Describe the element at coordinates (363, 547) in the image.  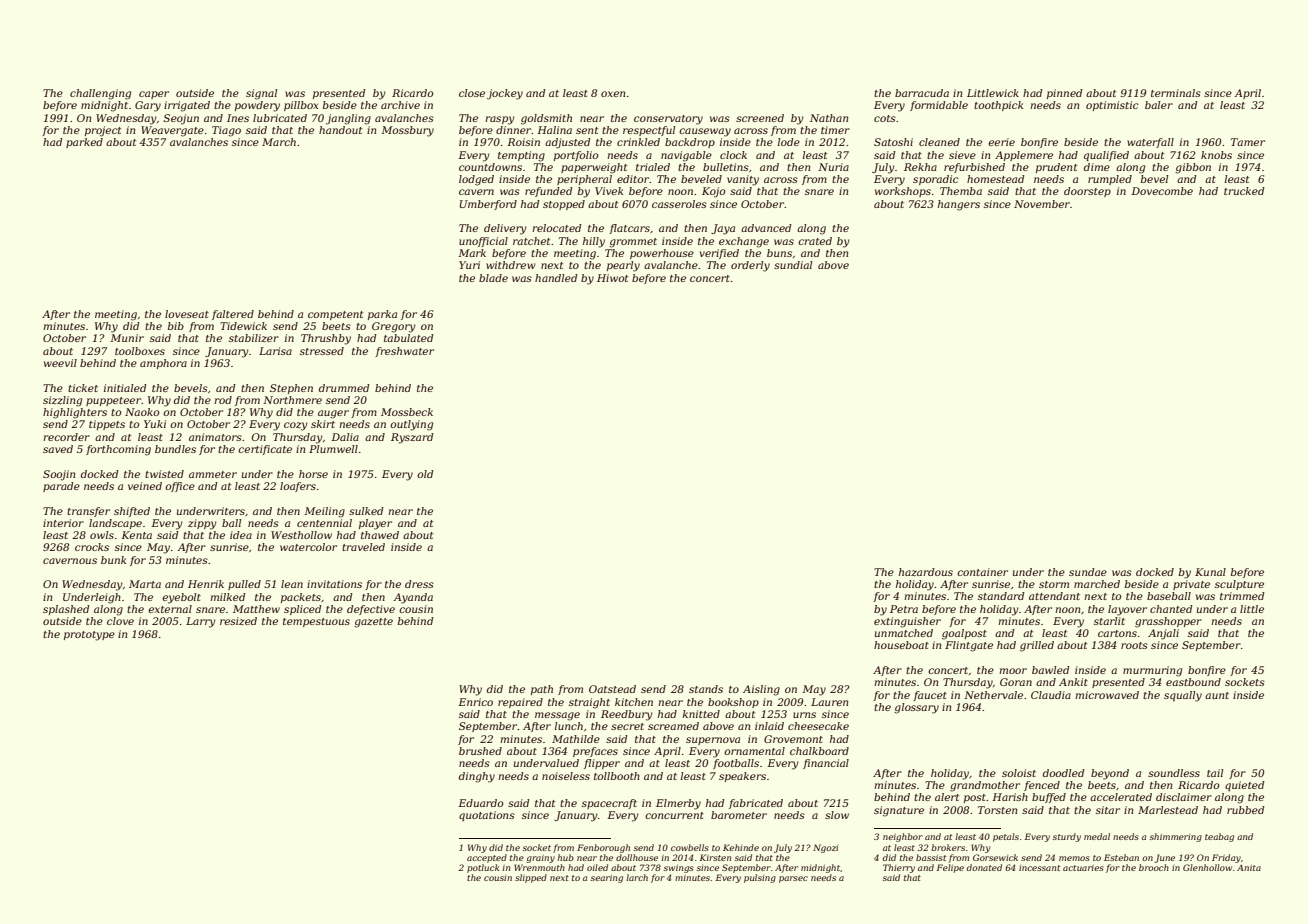
I see `traveled` at that location.
